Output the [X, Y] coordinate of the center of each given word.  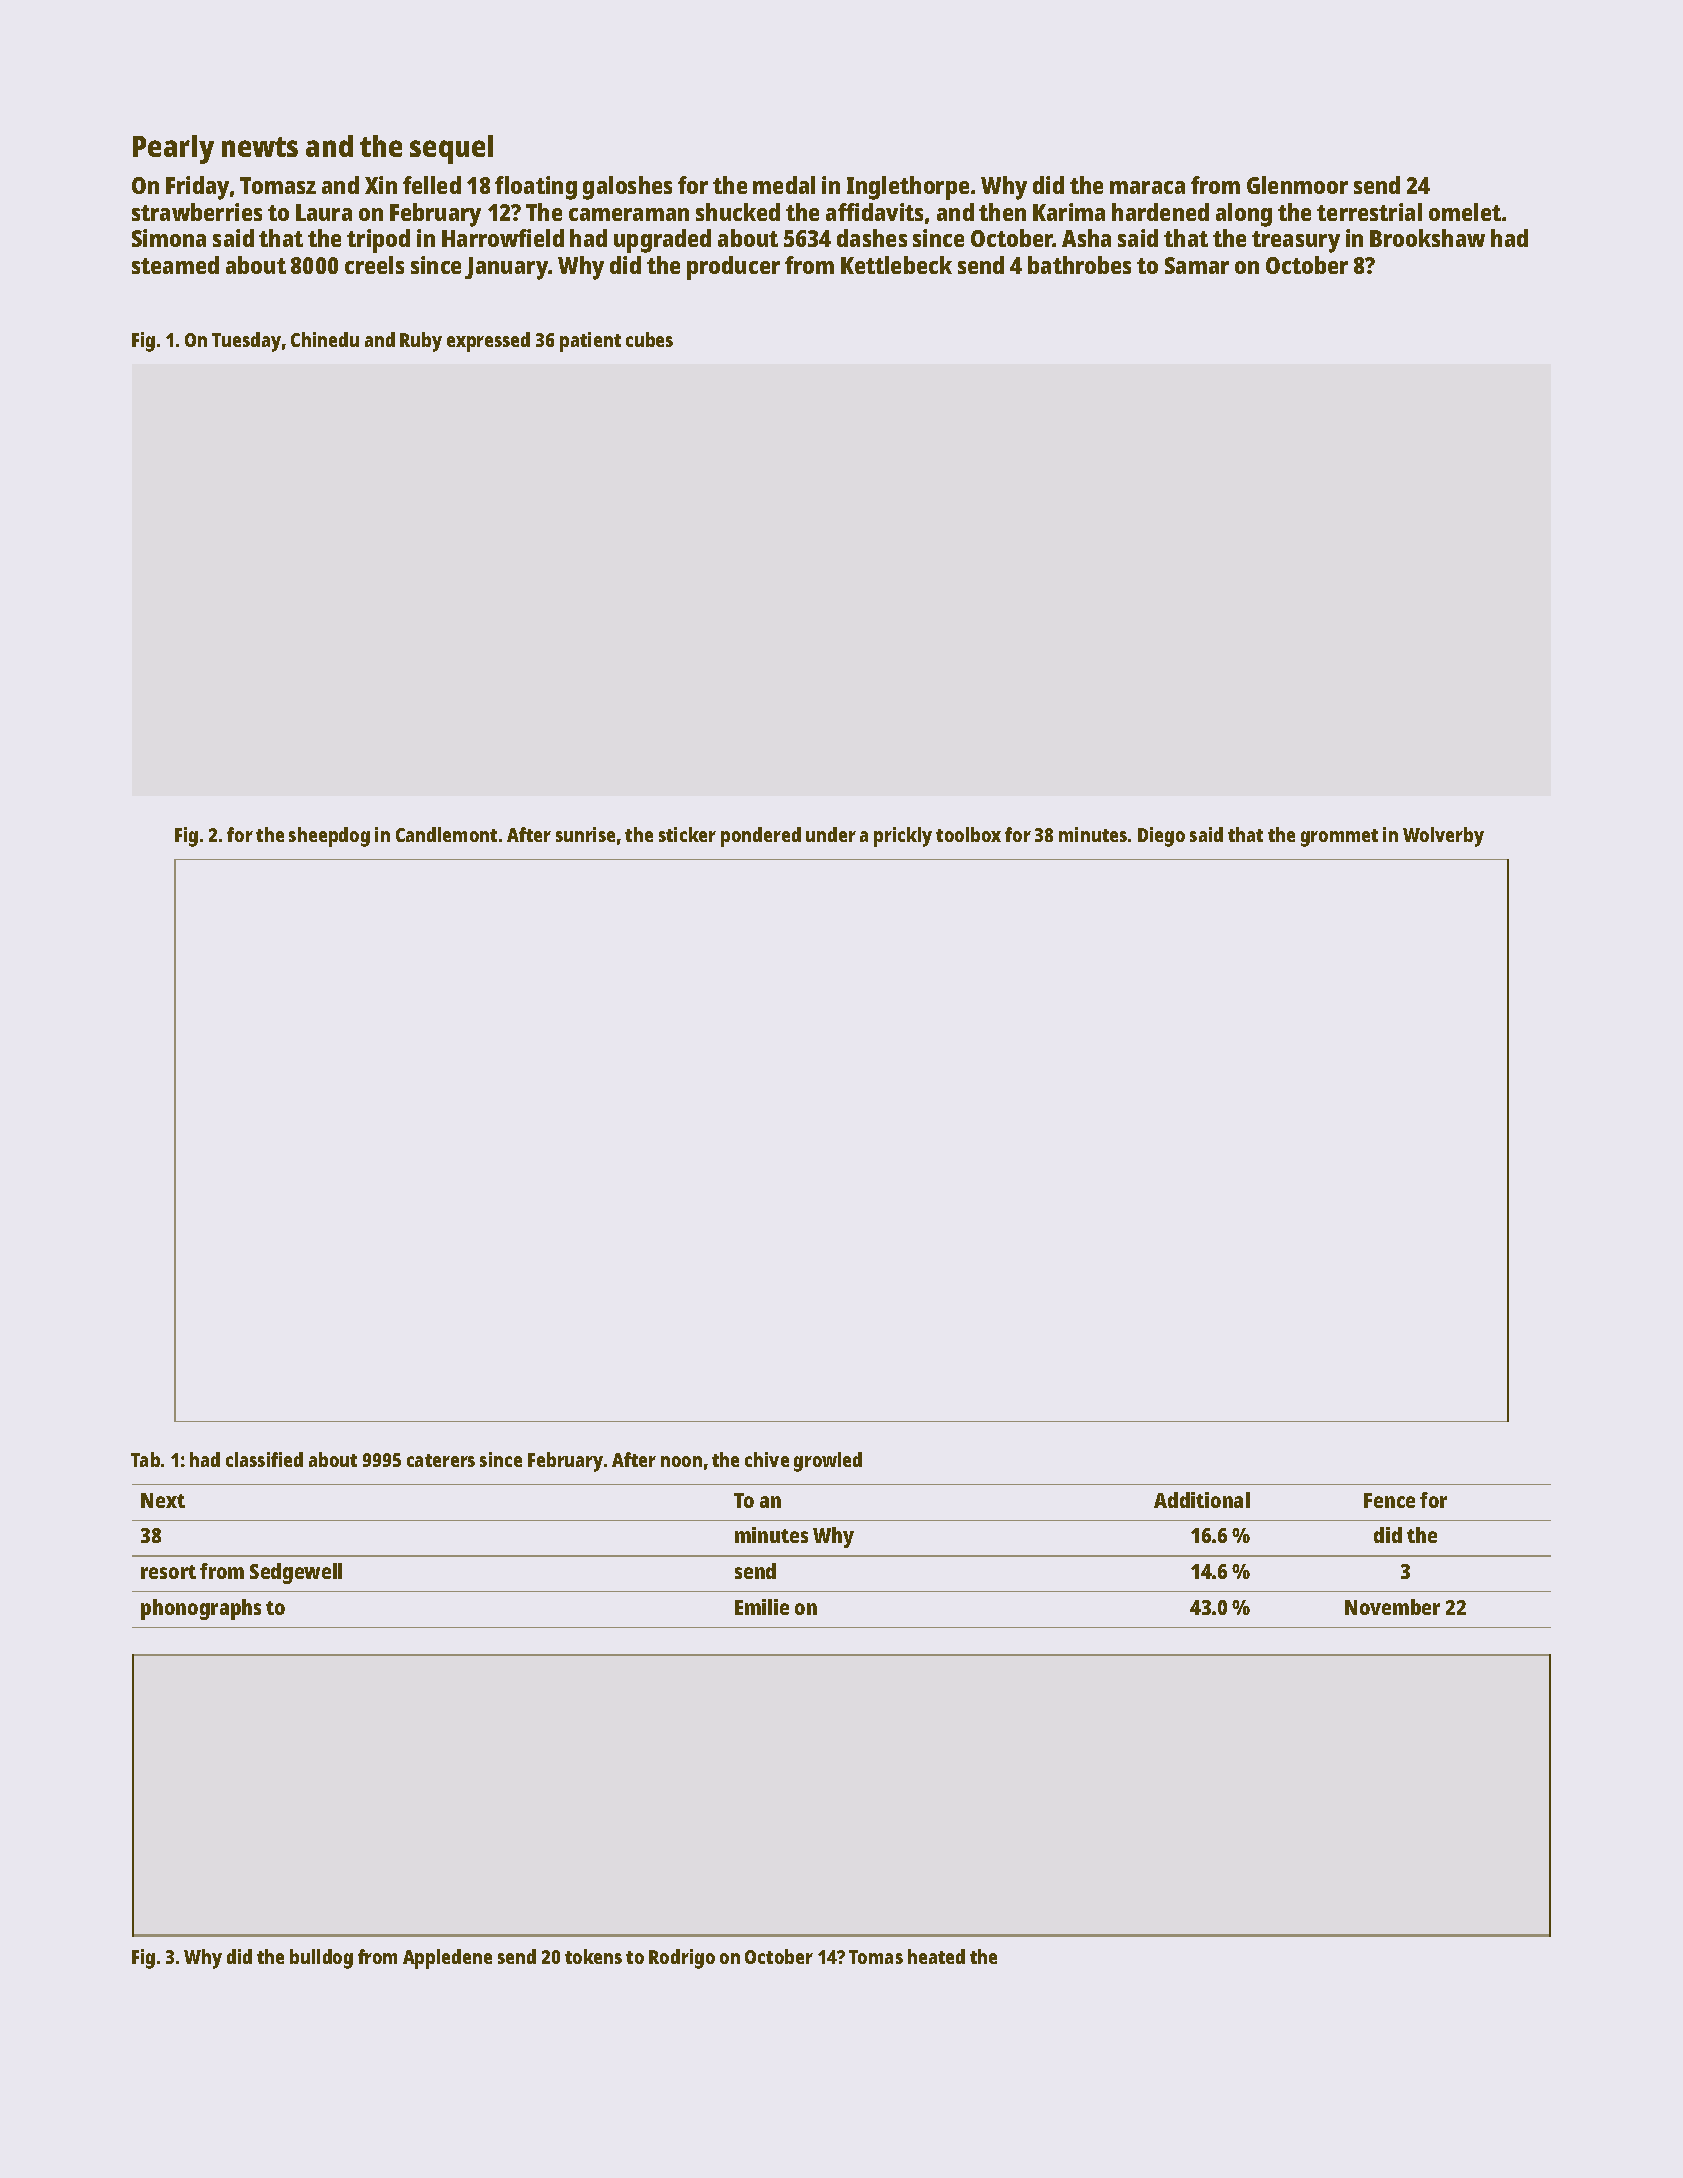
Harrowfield [503, 238]
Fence [1389, 1500]
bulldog [321, 1959]
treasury [1296, 242]
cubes [649, 339]
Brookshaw [1427, 238]
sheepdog [329, 837]
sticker [687, 834]
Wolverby [1443, 837]
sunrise [585, 834]
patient [590, 342]
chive [767, 1459]
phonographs [201, 1609]
